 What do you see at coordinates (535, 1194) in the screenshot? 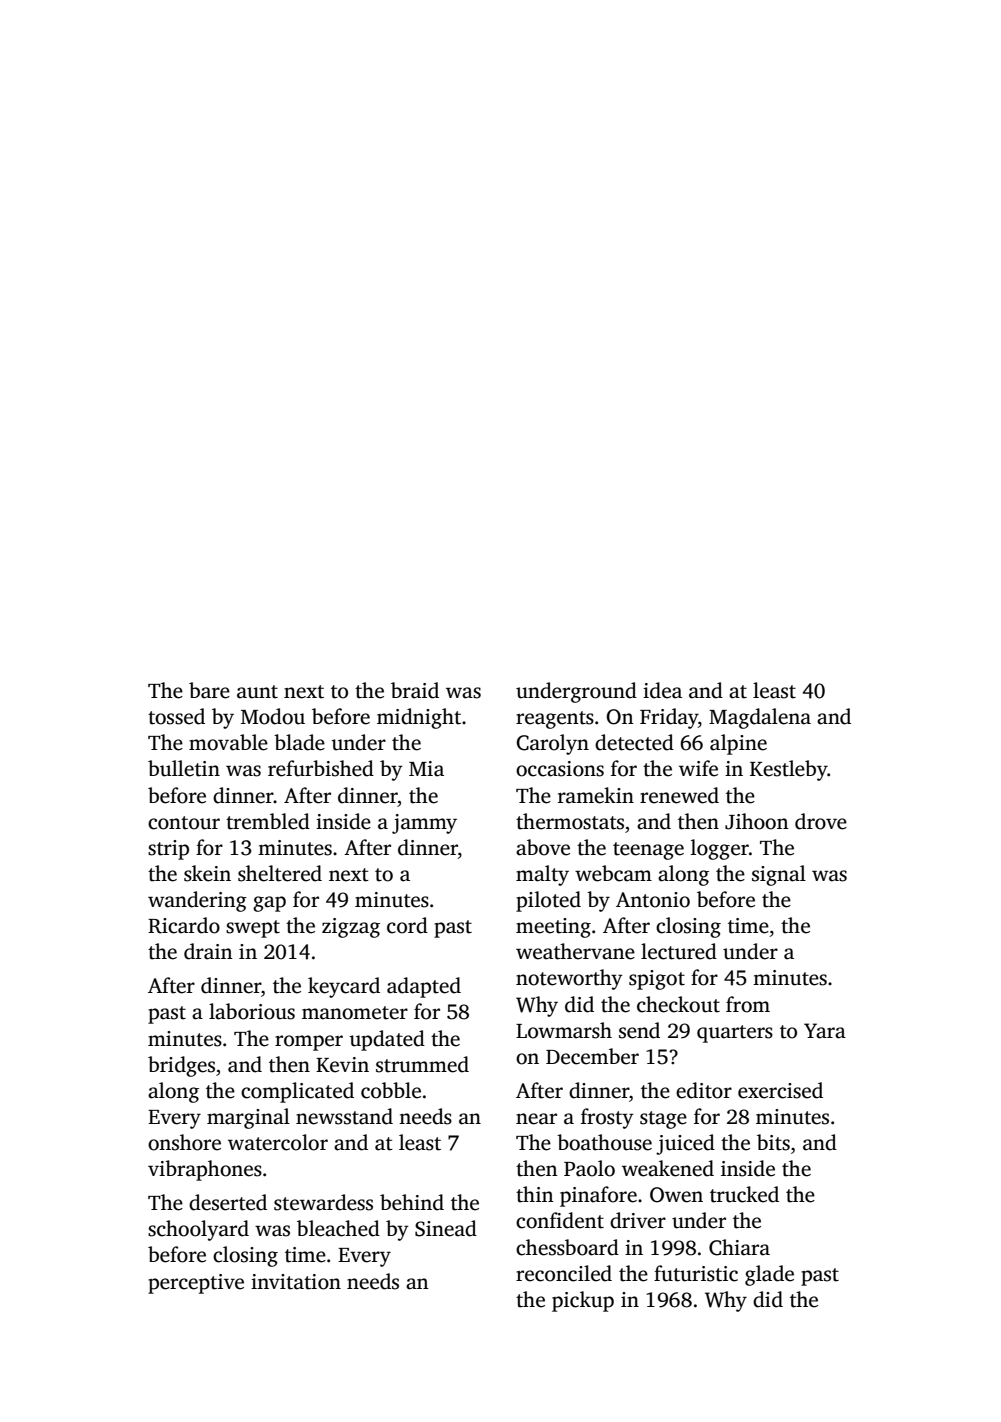
I see `thin` at bounding box center [535, 1194].
